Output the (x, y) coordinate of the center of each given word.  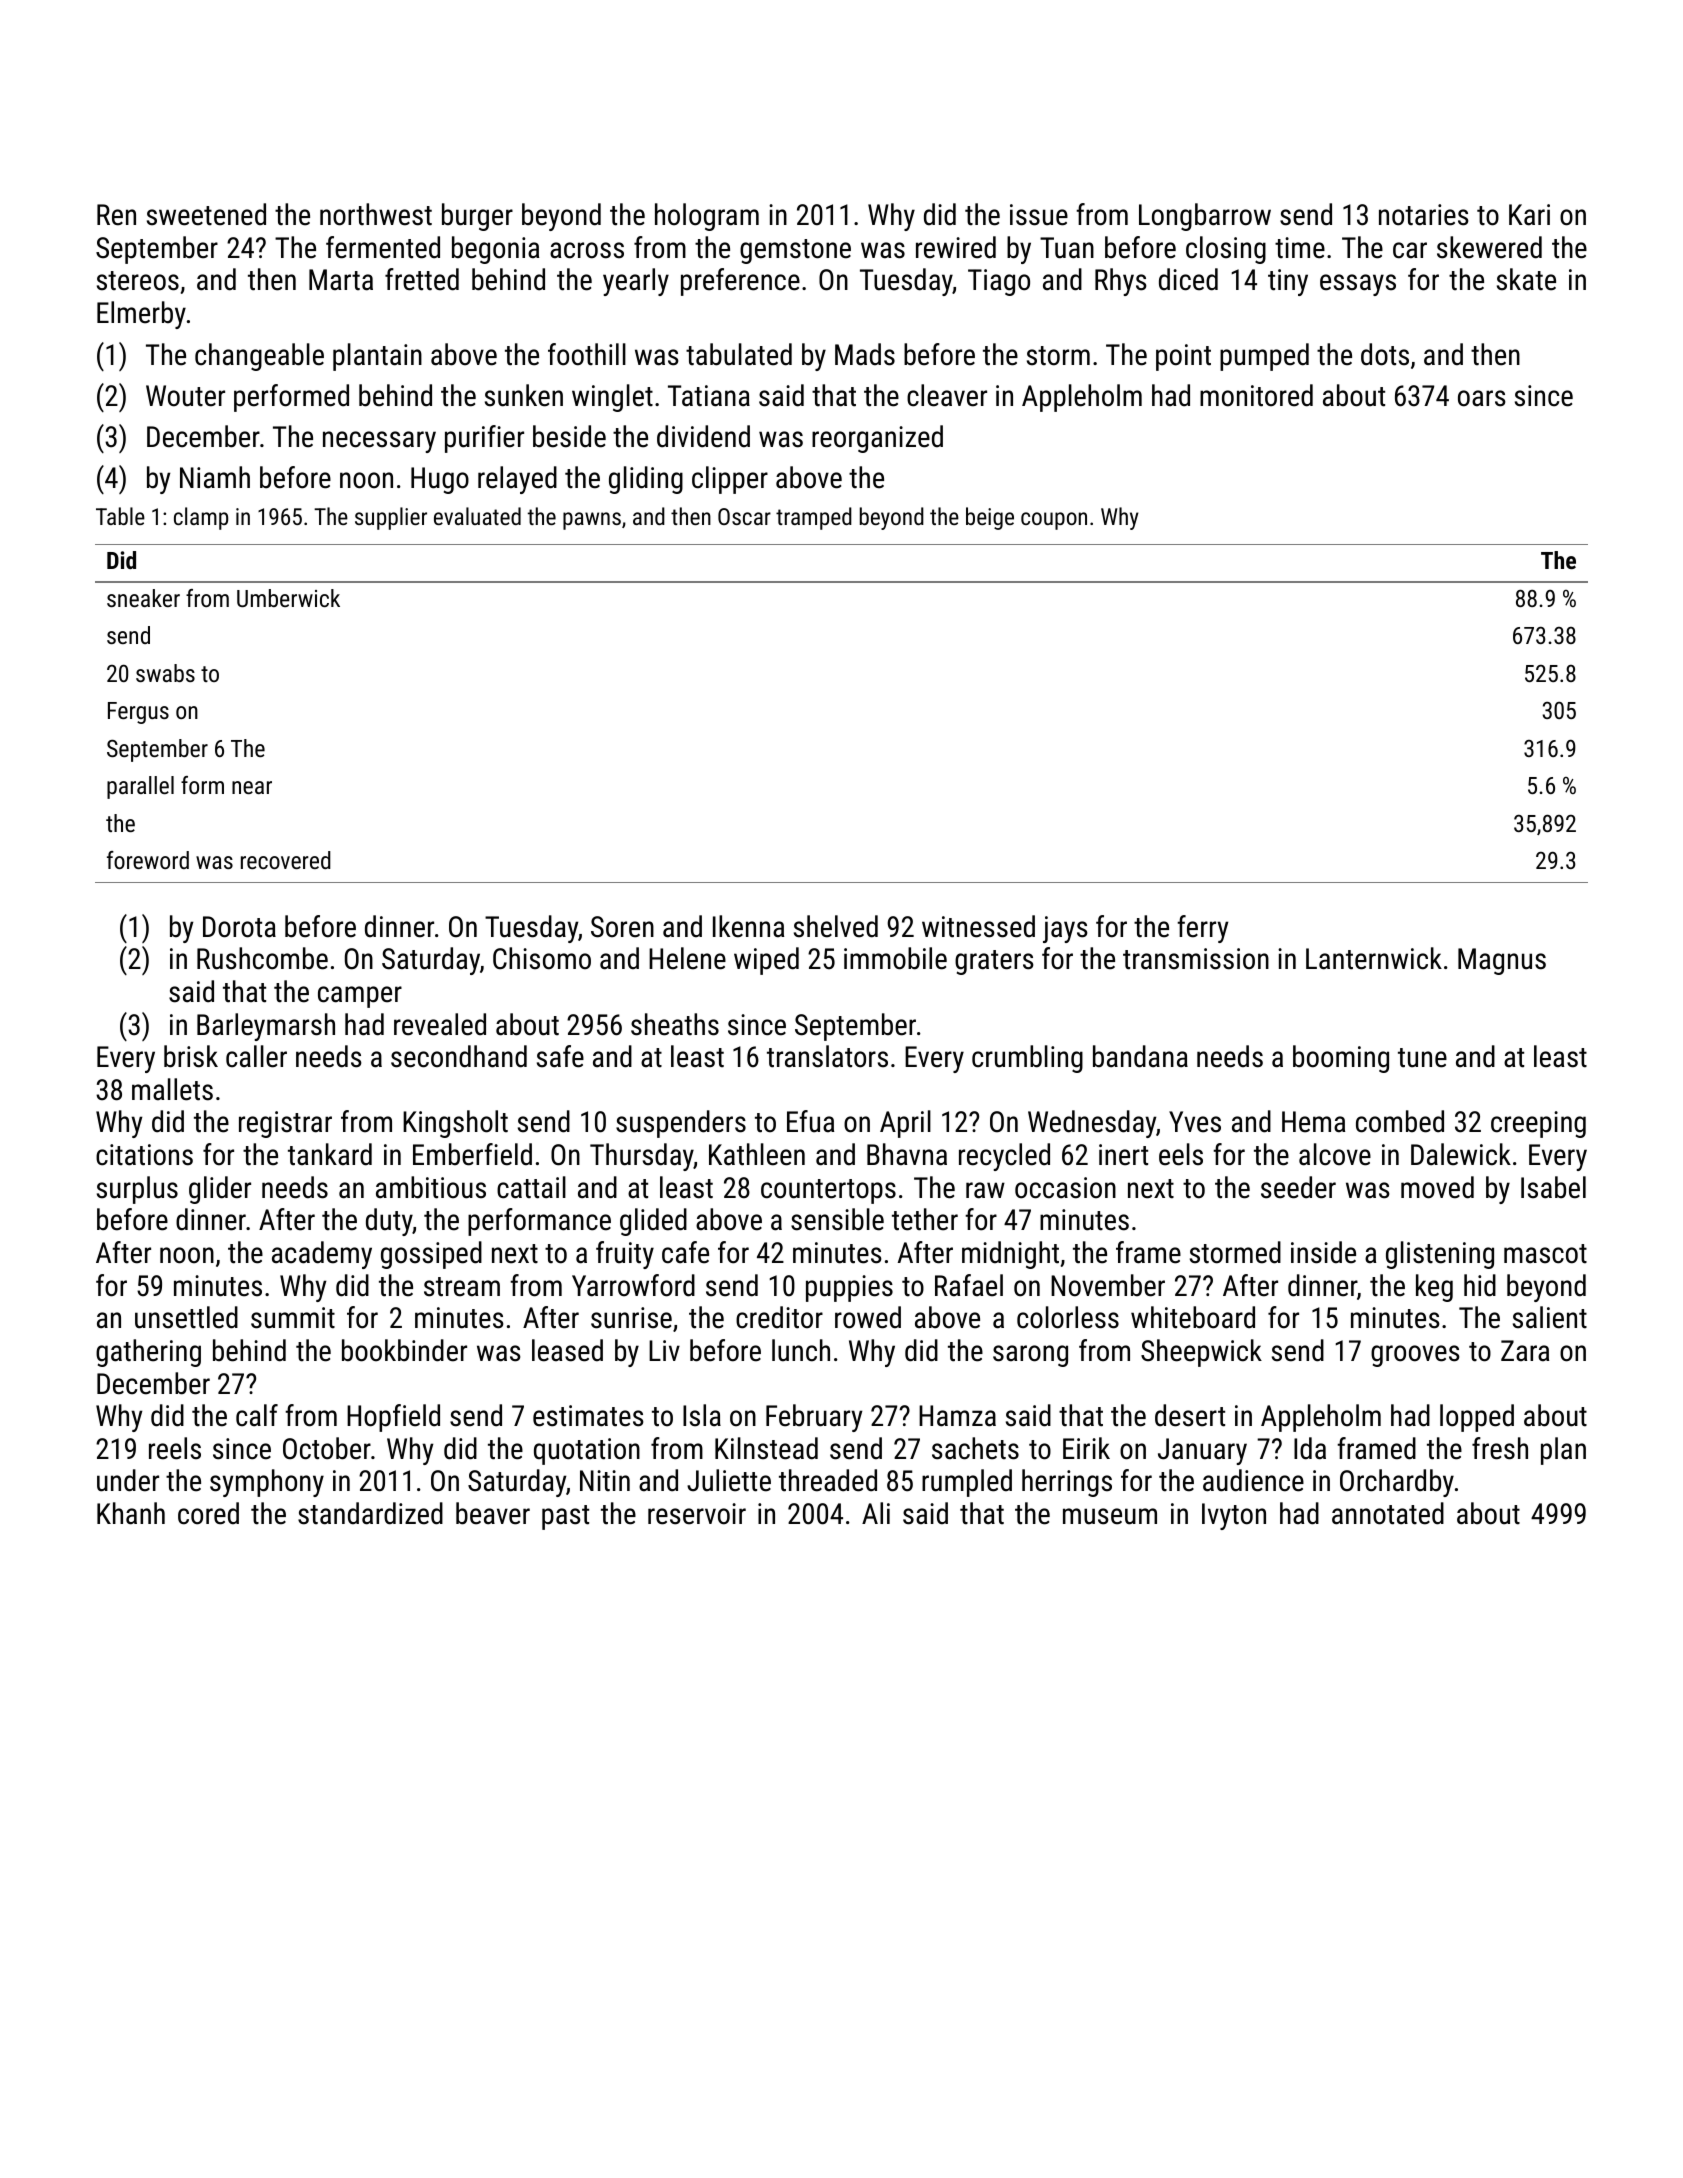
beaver (493, 1513)
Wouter (185, 396)
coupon (1054, 521)
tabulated (739, 354)
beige (990, 518)
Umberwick (288, 598)
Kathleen (757, 1154)
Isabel (1553, 1187)
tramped (814, 518)
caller (256, 1056)
